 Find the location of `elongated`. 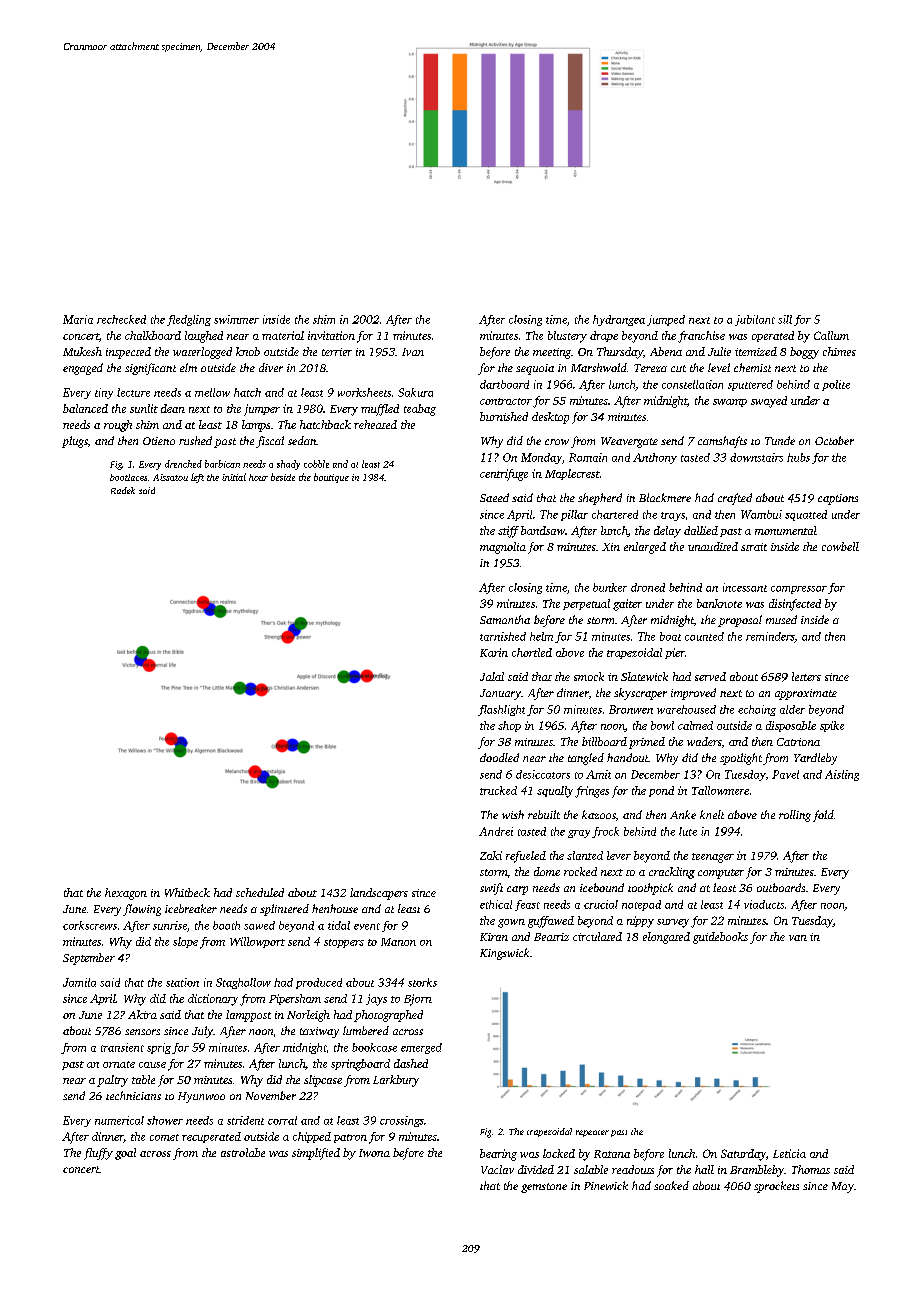

elongated is located at coordinates (666, 938).
